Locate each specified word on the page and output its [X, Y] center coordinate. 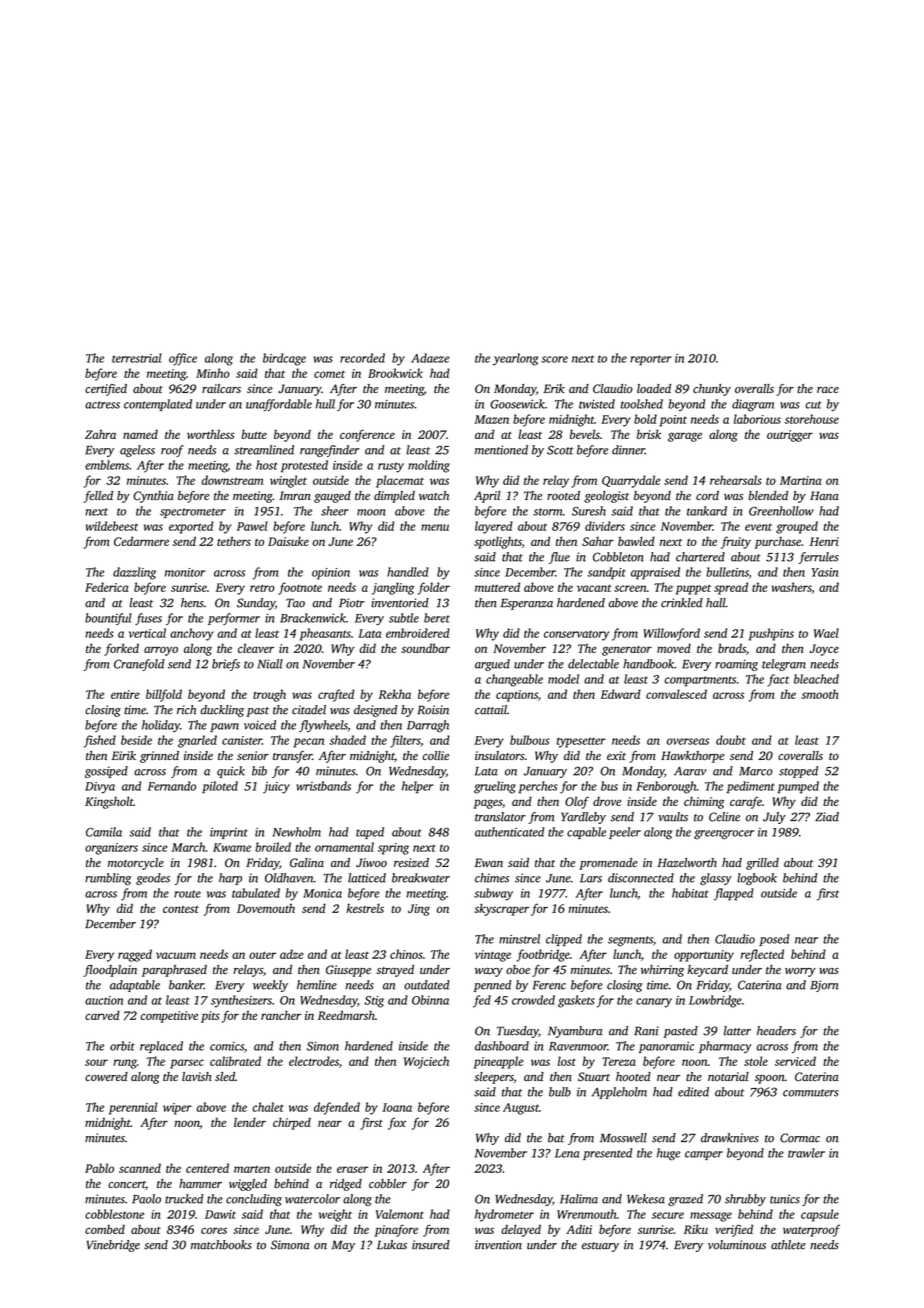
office [183, 359]
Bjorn [824, 986]
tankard [707, 511]
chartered [700, 557]
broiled [273, 847]
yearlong [515, 359]
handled [408, 572]
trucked [184, 1199]
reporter [651, 360]
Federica [107, 587]
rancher [281, 1015]
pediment [751, 787]
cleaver [256, 648]
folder [434, 588]
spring [393, 849]
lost [567, 1061]
